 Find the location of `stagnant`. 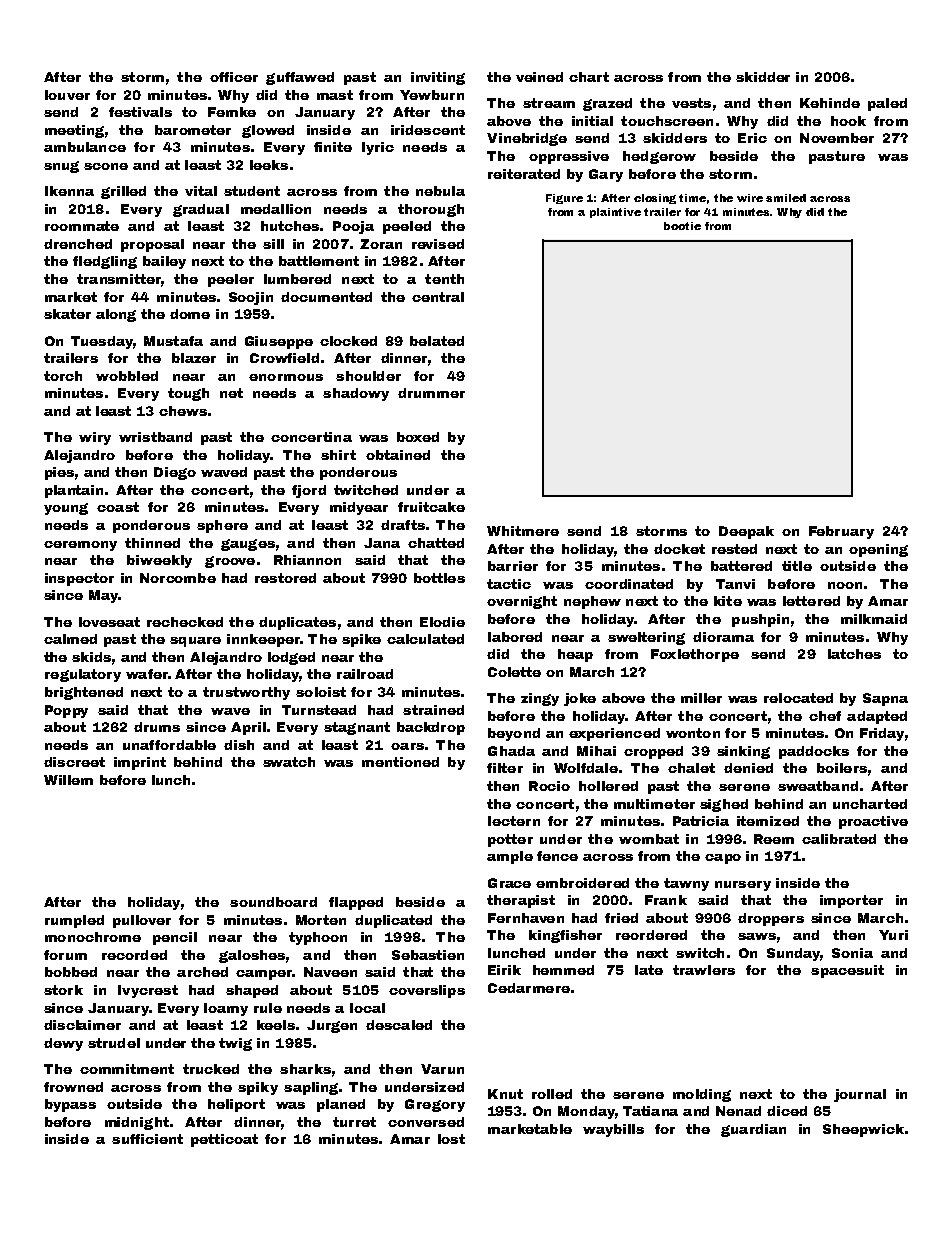

stagnant is located at coordinates (357, 728).
